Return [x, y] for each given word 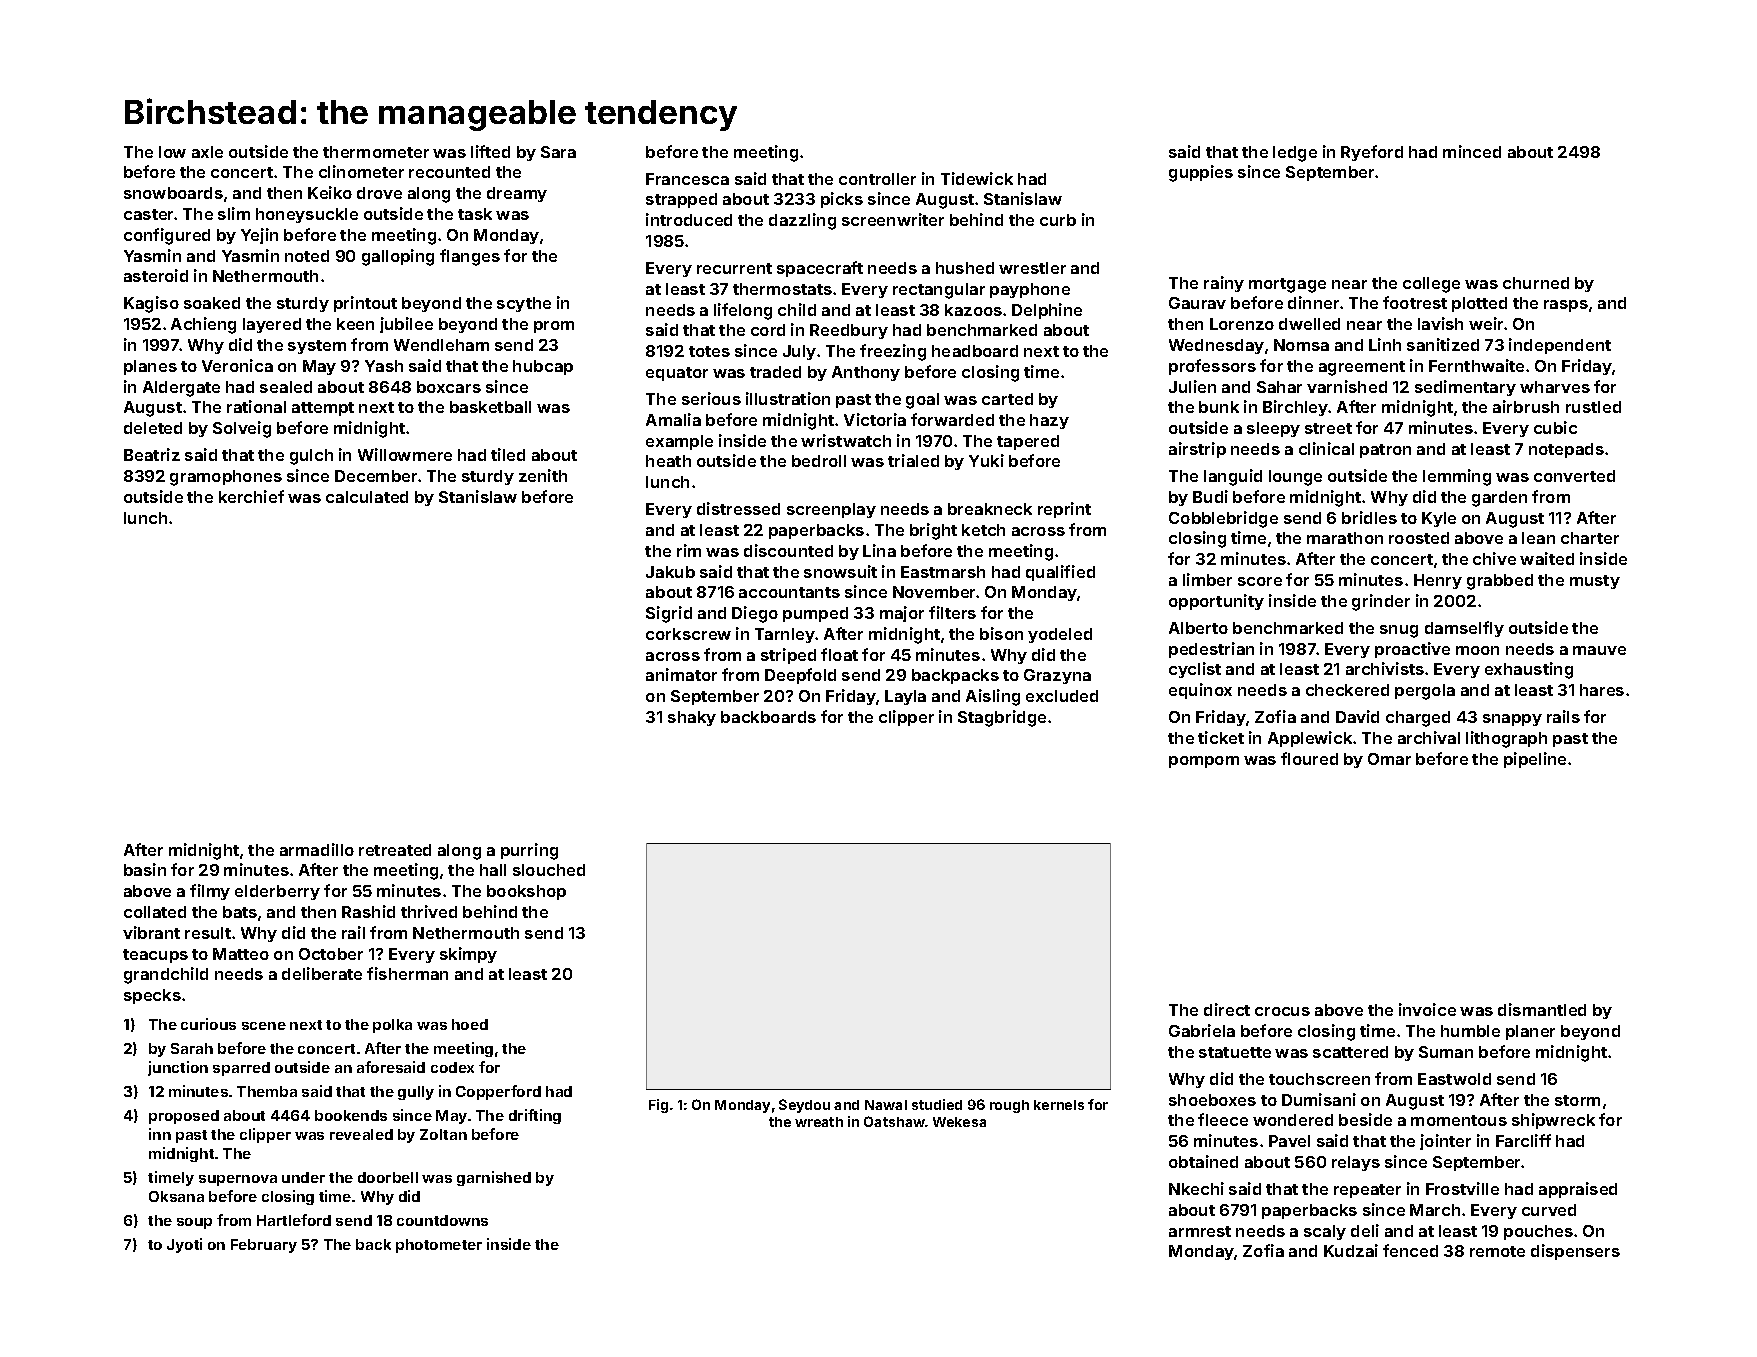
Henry [1438, 581]
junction [178, 1068]
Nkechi [1196, 1188]
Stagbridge [1002, 718]
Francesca [687, 179]
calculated [367, 497]
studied [937, 1104]
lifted [490, 151]
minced [1472, 151]
